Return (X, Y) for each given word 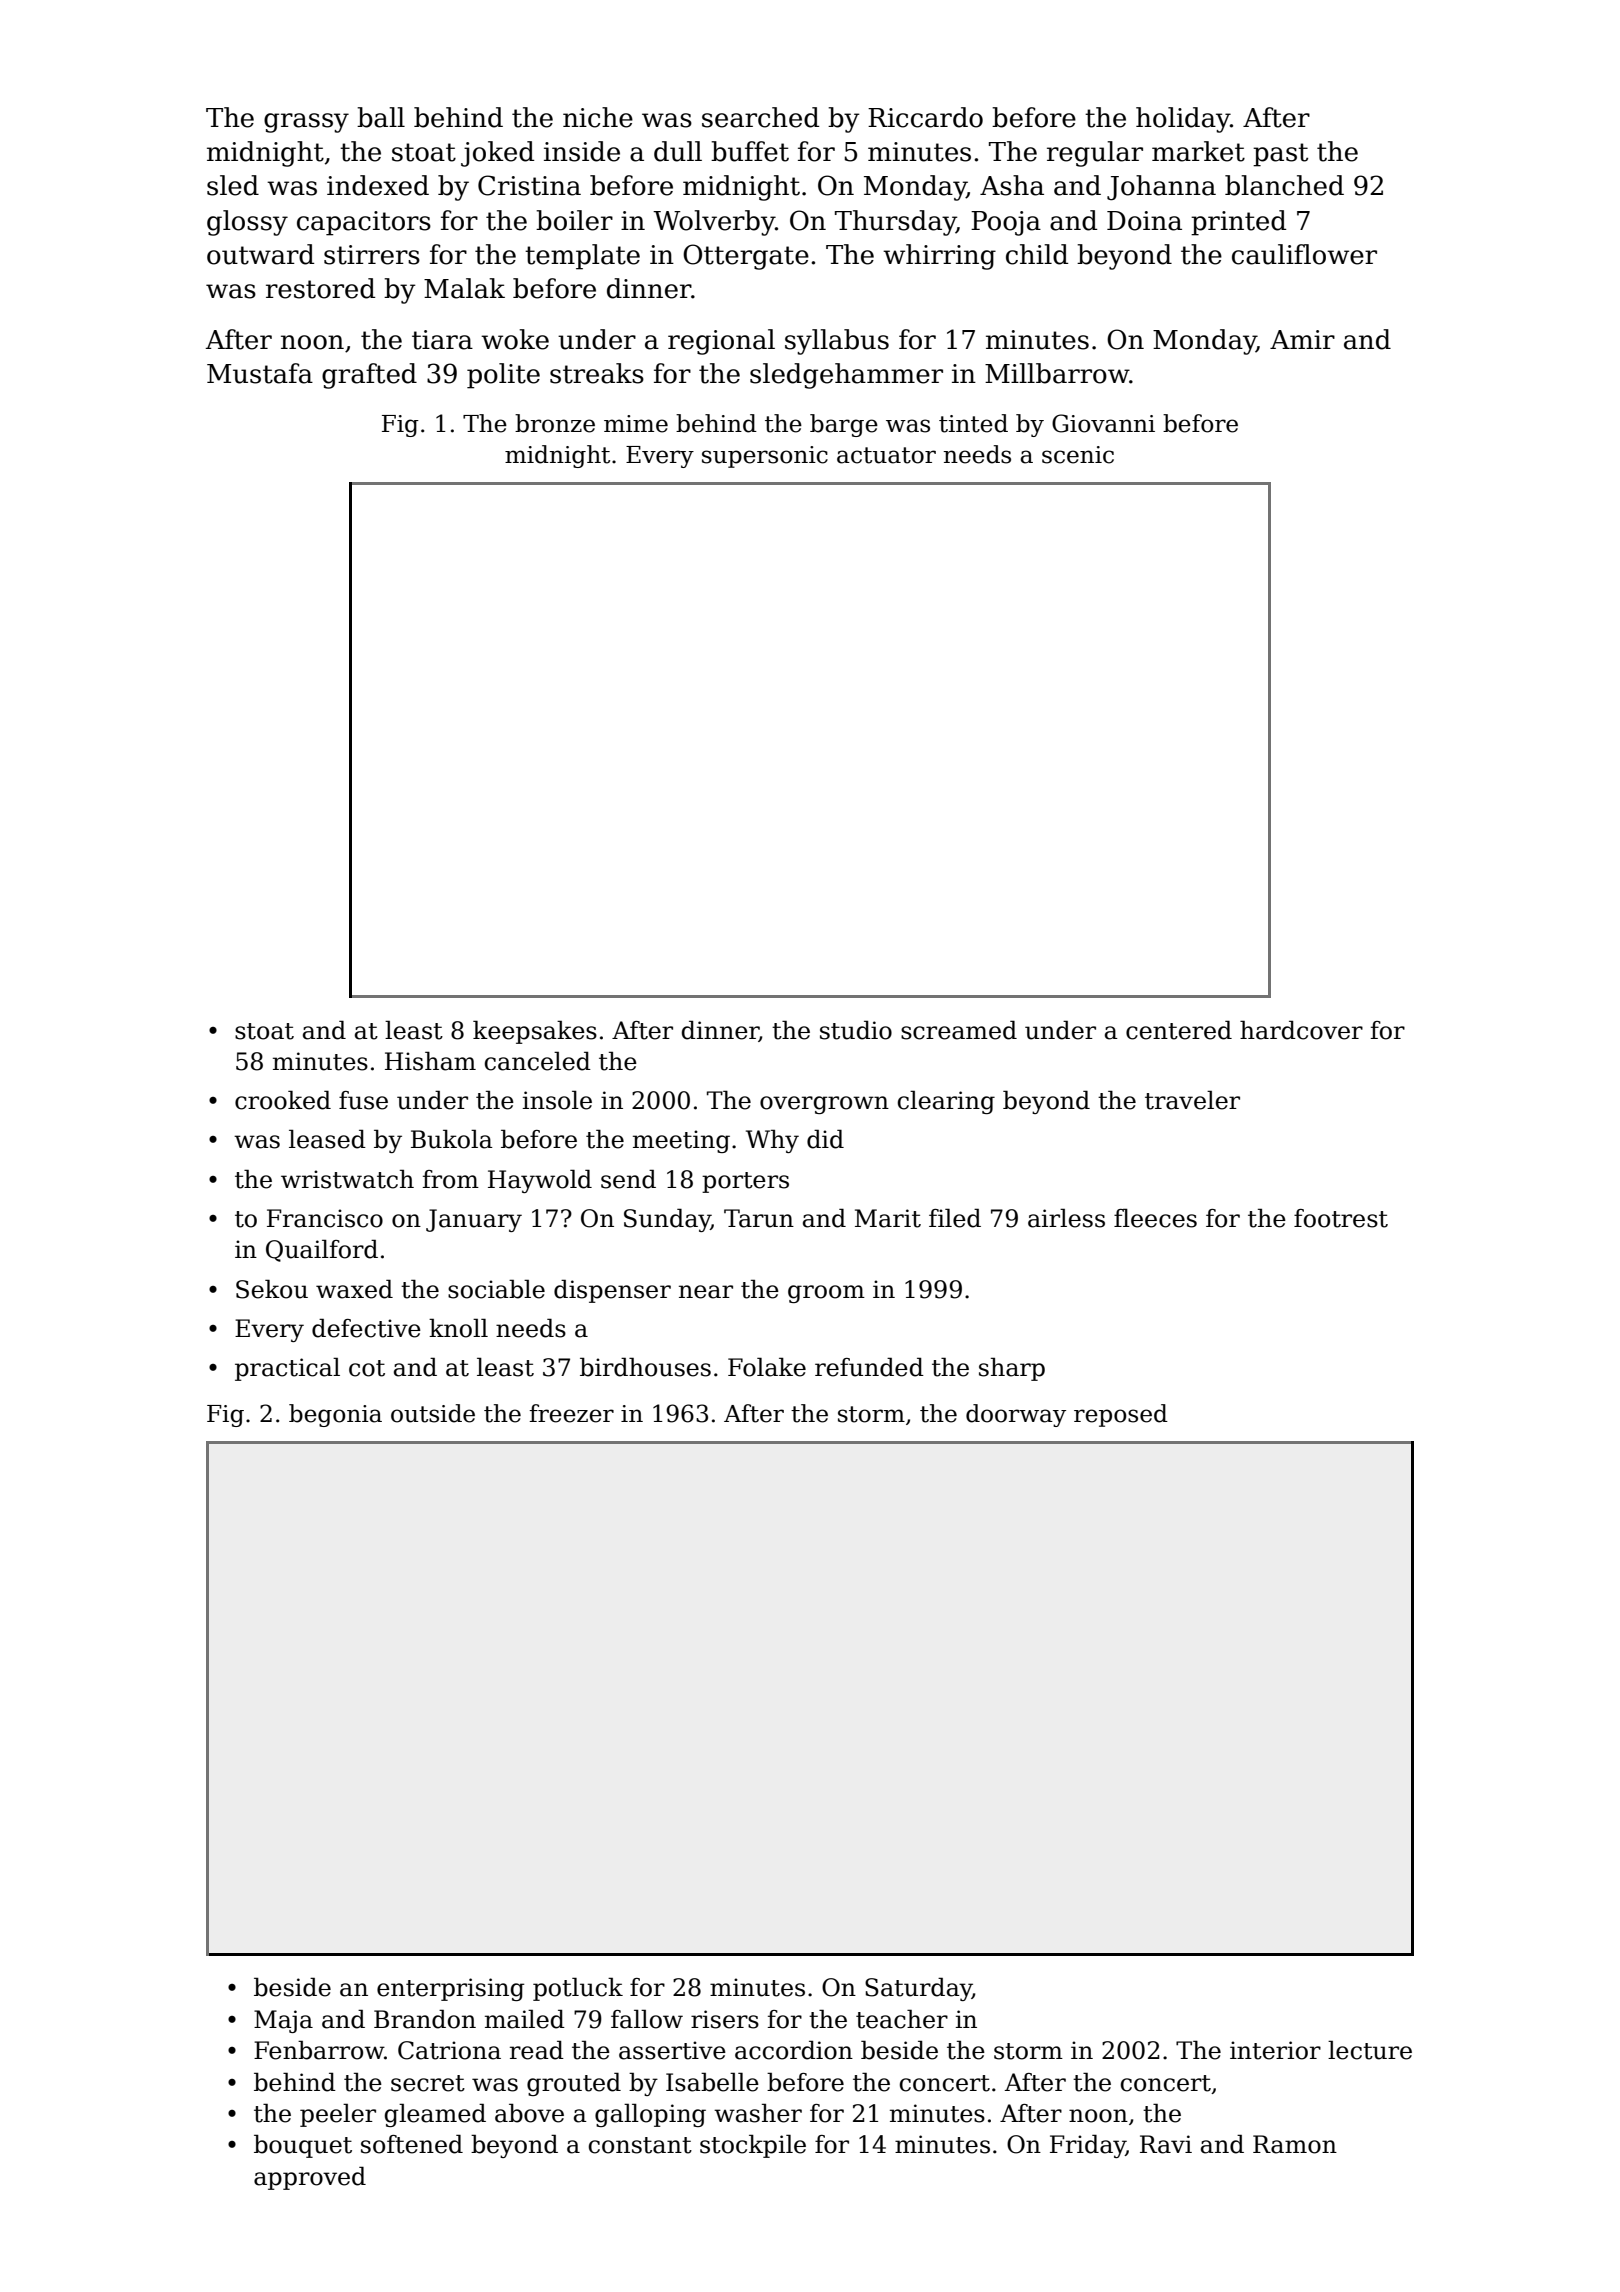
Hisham (430, 1061)
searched (760, 117)
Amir (1302, 339)
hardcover (1301, 1030)
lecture (1370, 2050)
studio (856, 1030)
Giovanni (1103, 423)
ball (381, 117)
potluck (578, 1989)
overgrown (824, 1105)
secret (428, 2083)
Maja (283, 2021)
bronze (555, 423)
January (474, 1220)
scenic (1078, 455)
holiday (1183, 120)
